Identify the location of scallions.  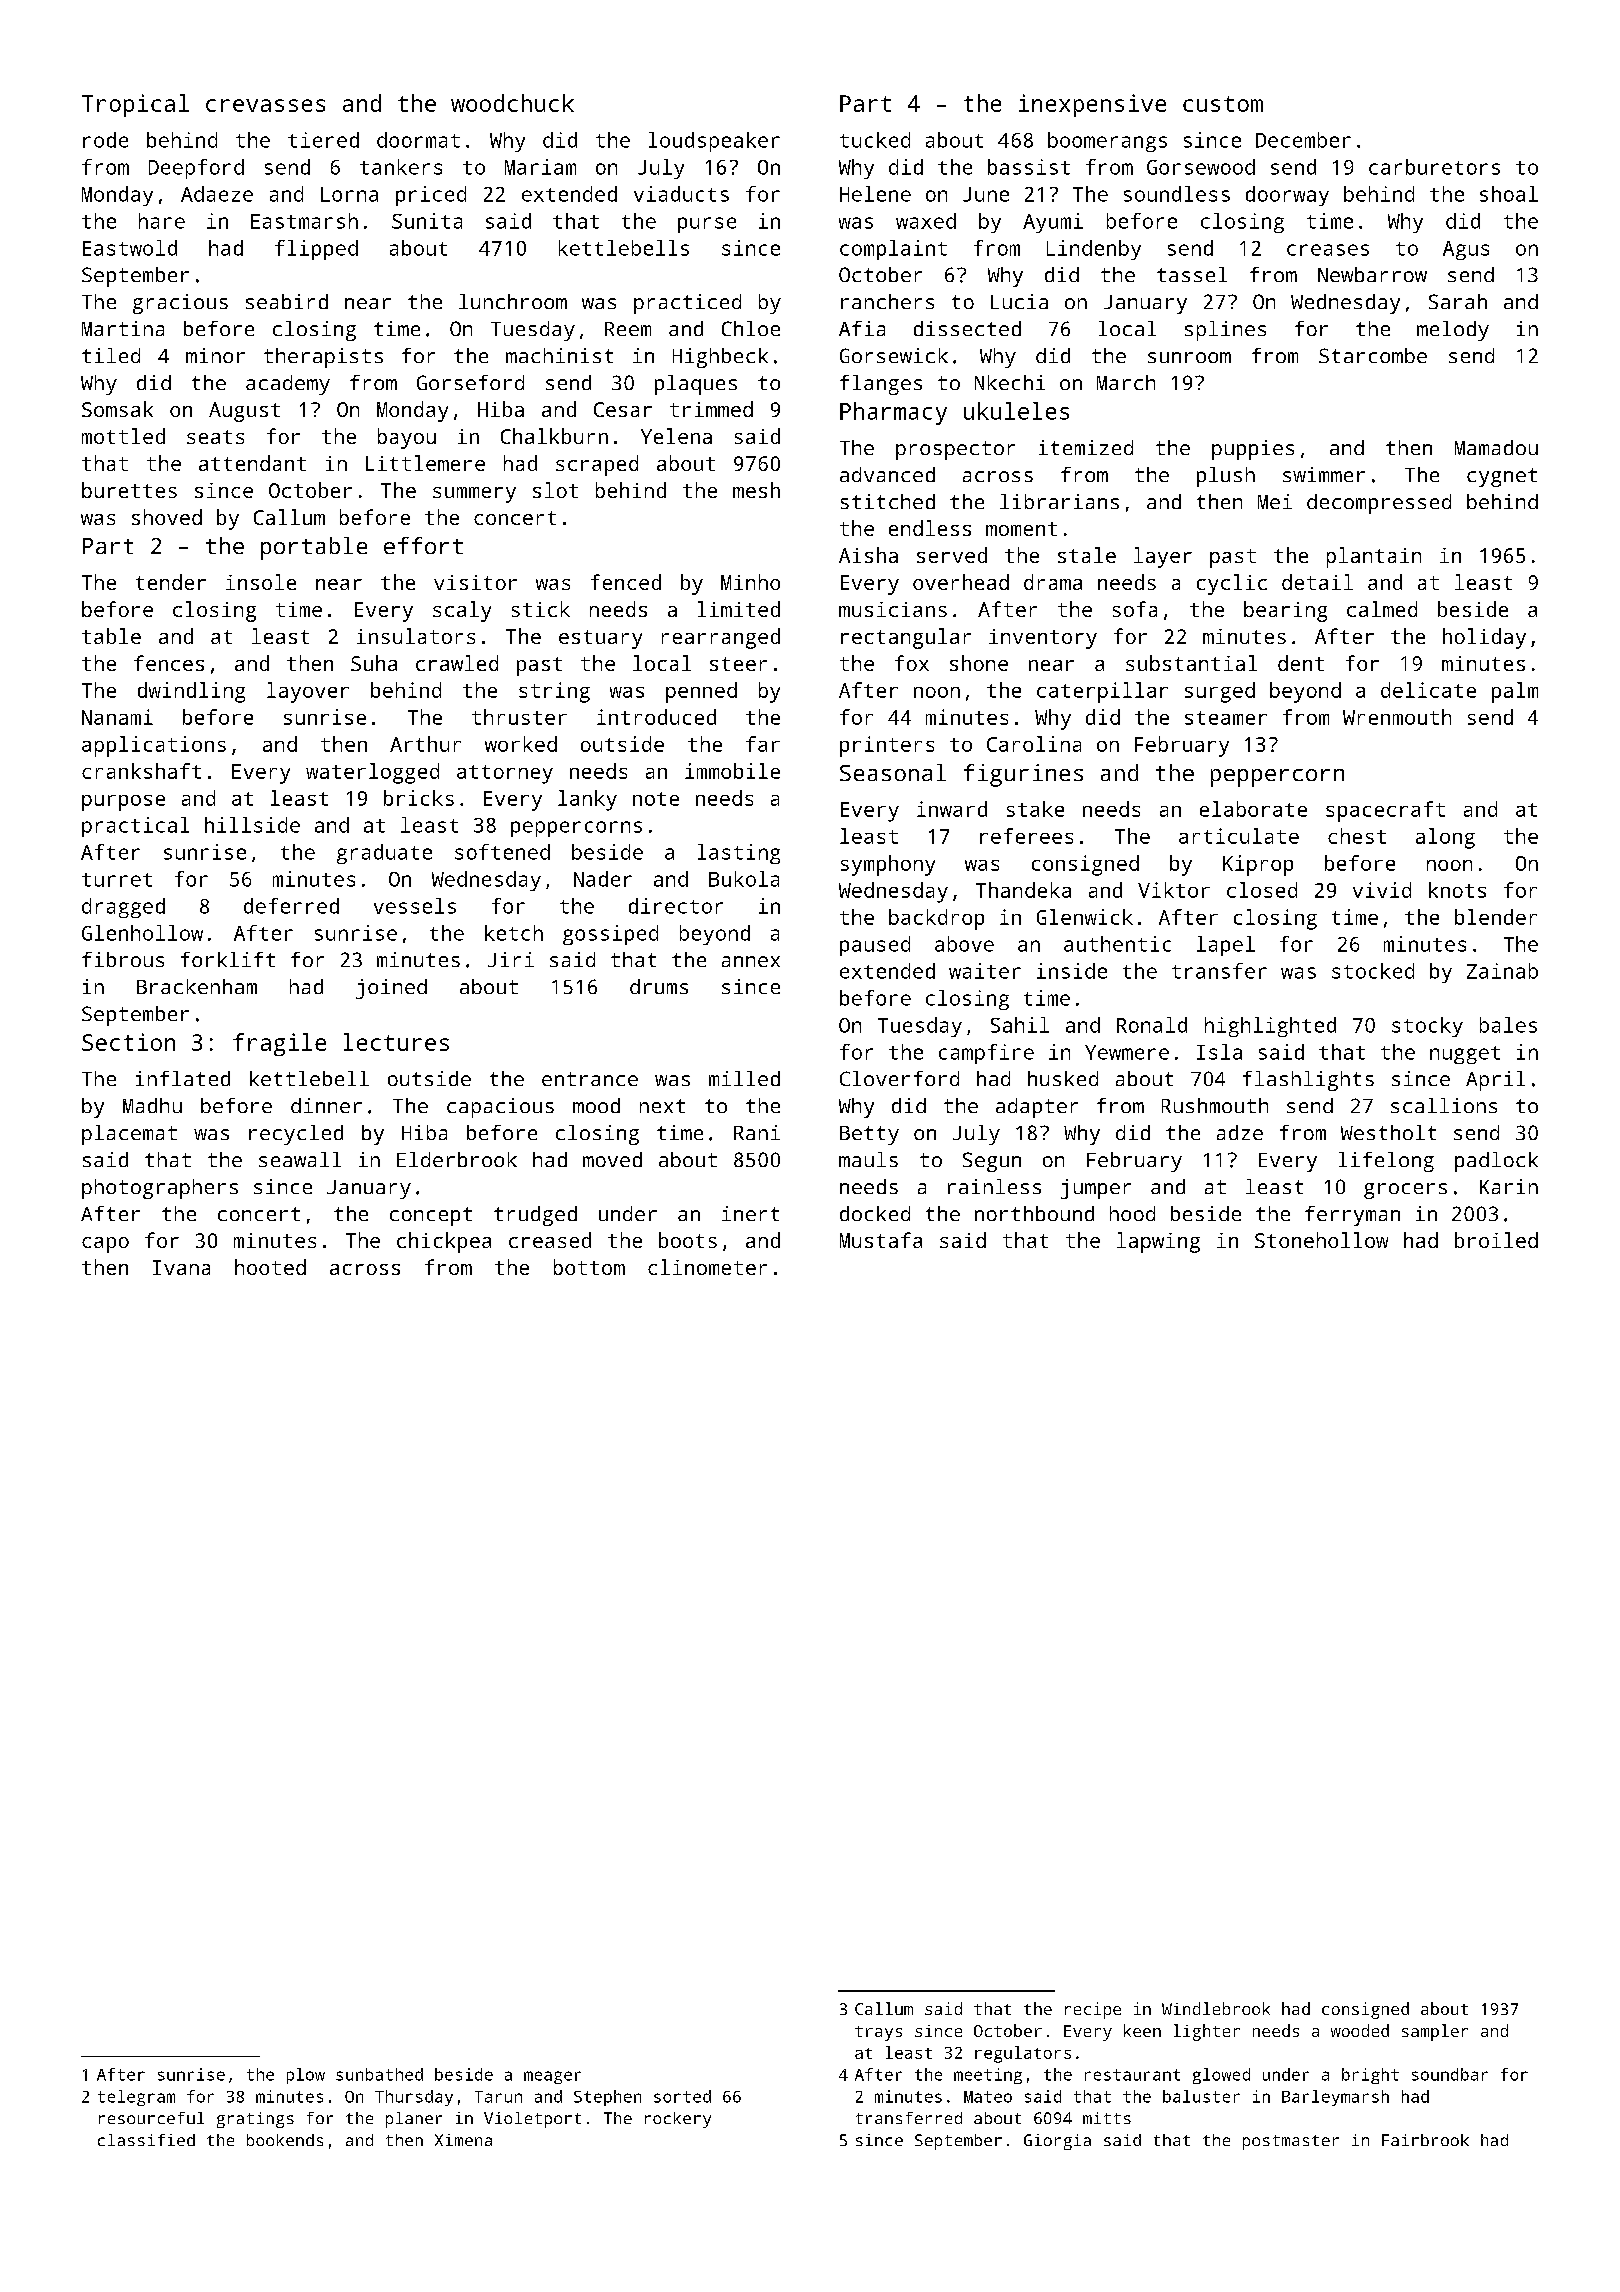
(1444, 1105).
